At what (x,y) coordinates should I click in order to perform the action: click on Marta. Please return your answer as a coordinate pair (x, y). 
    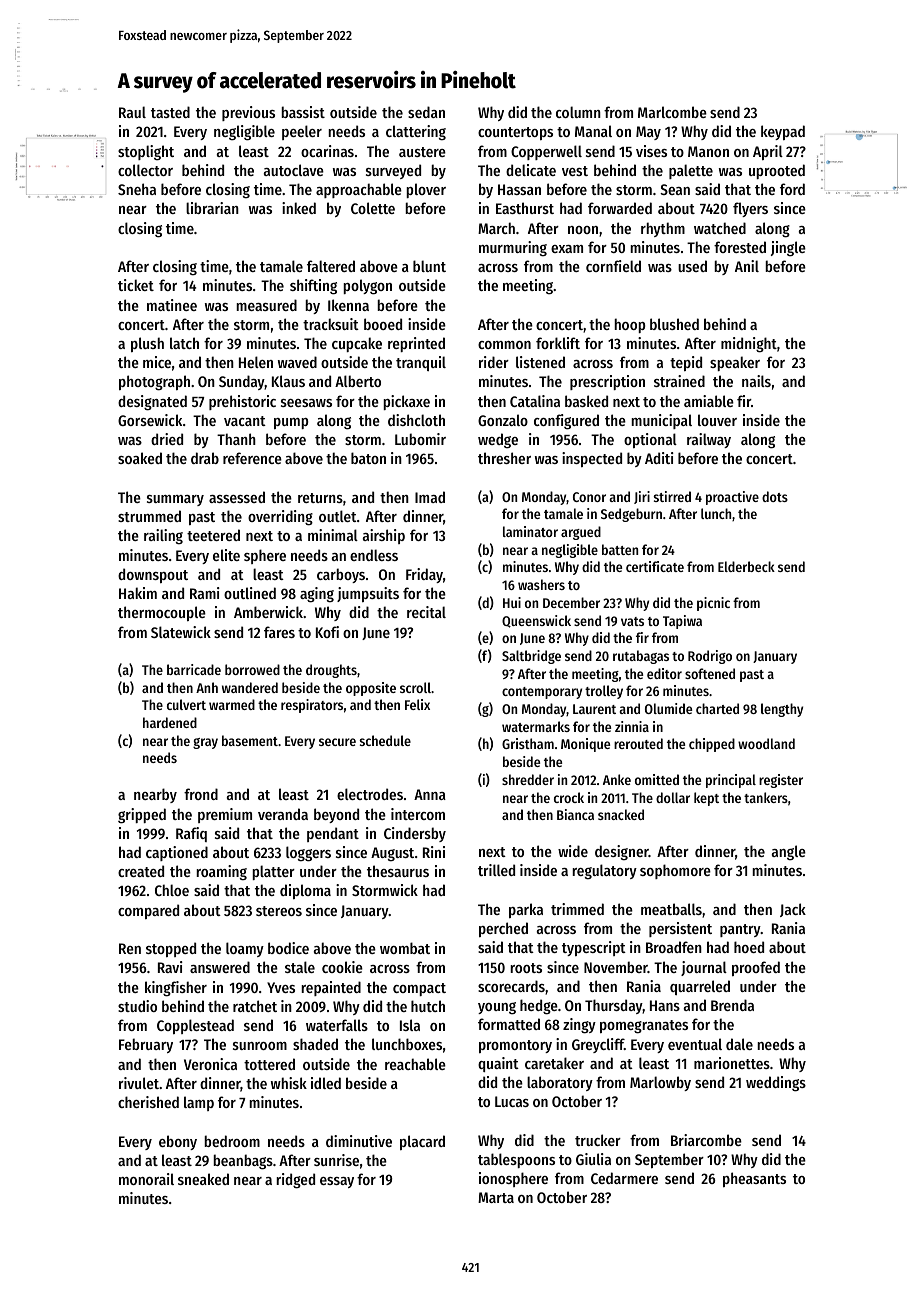
    Looking at the image, I should click on (496, 1197).
